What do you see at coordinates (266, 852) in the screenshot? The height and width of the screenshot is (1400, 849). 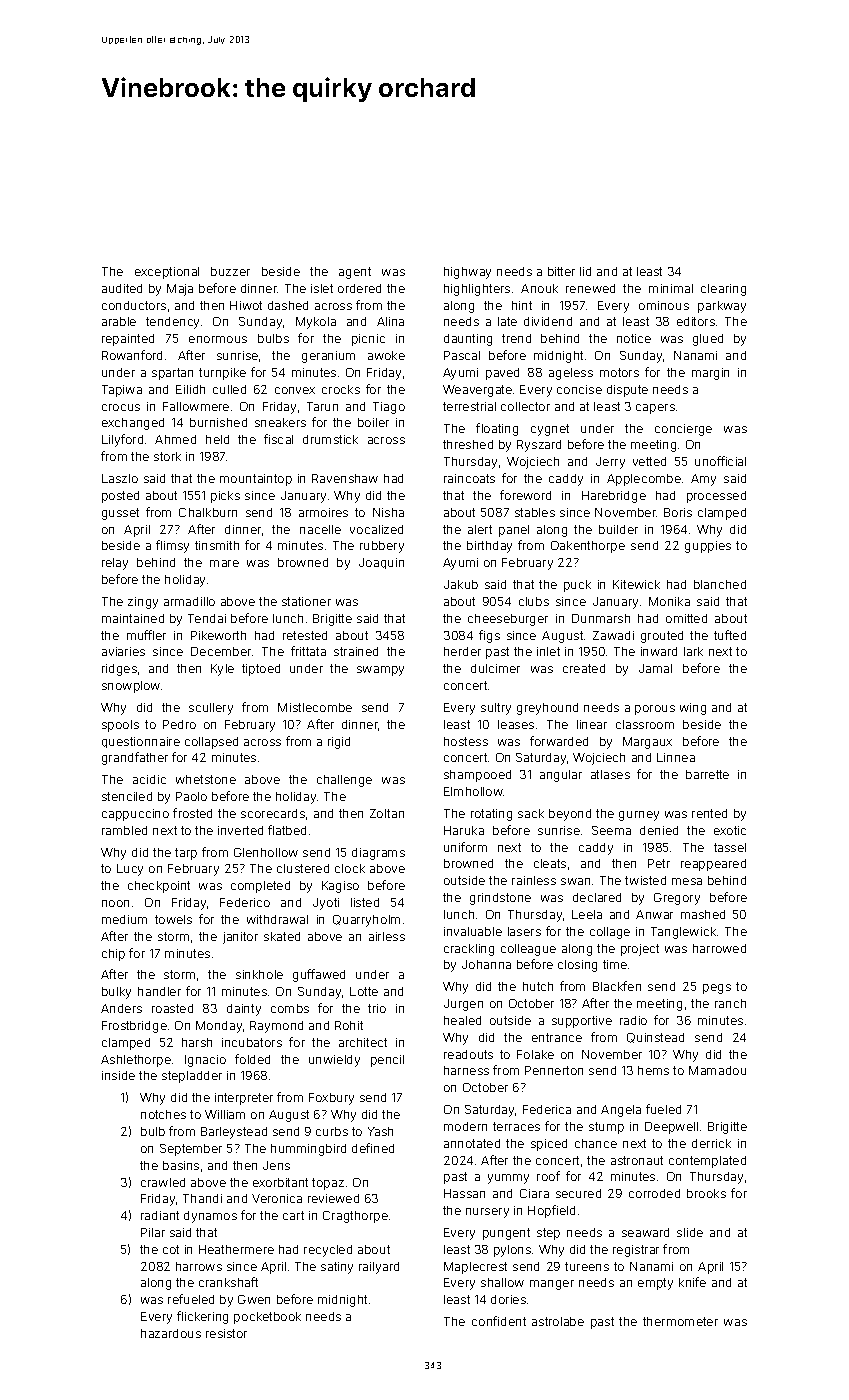 I see `Glenhollow` at bounding box center [266, 852].
